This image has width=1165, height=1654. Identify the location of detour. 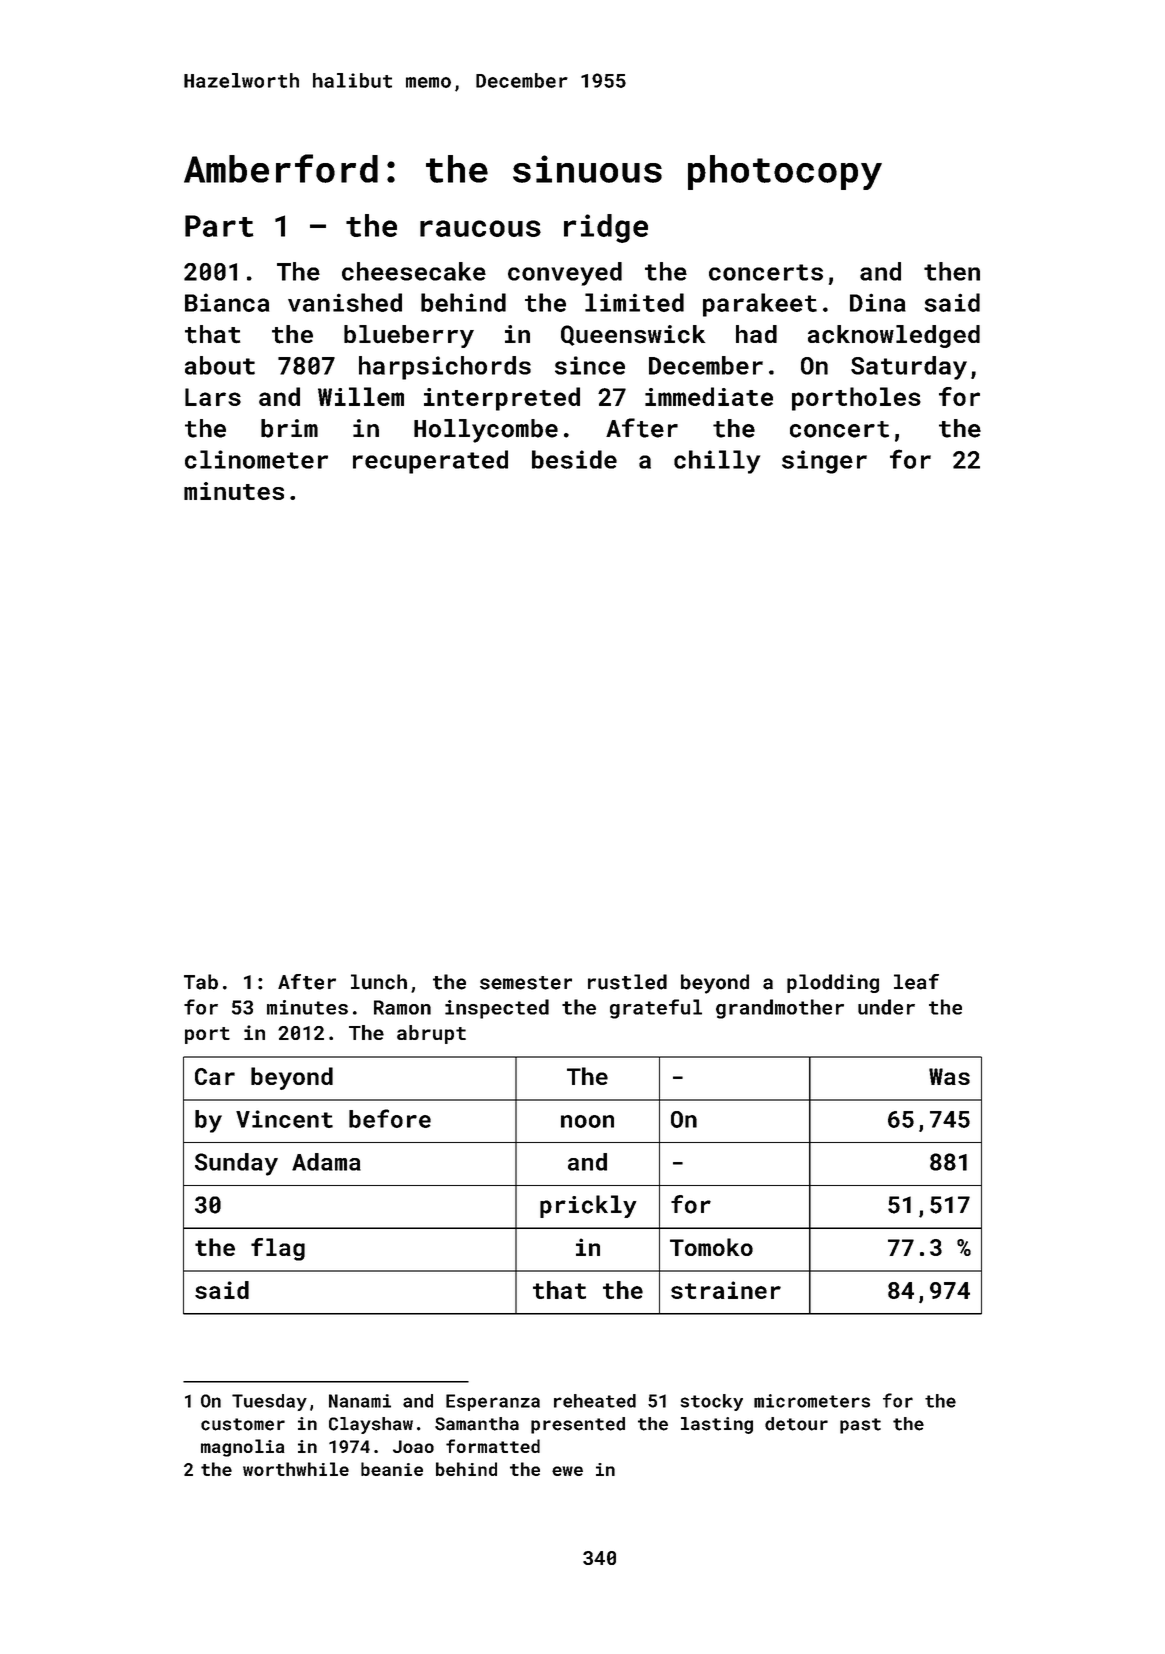
(796, 1424).
